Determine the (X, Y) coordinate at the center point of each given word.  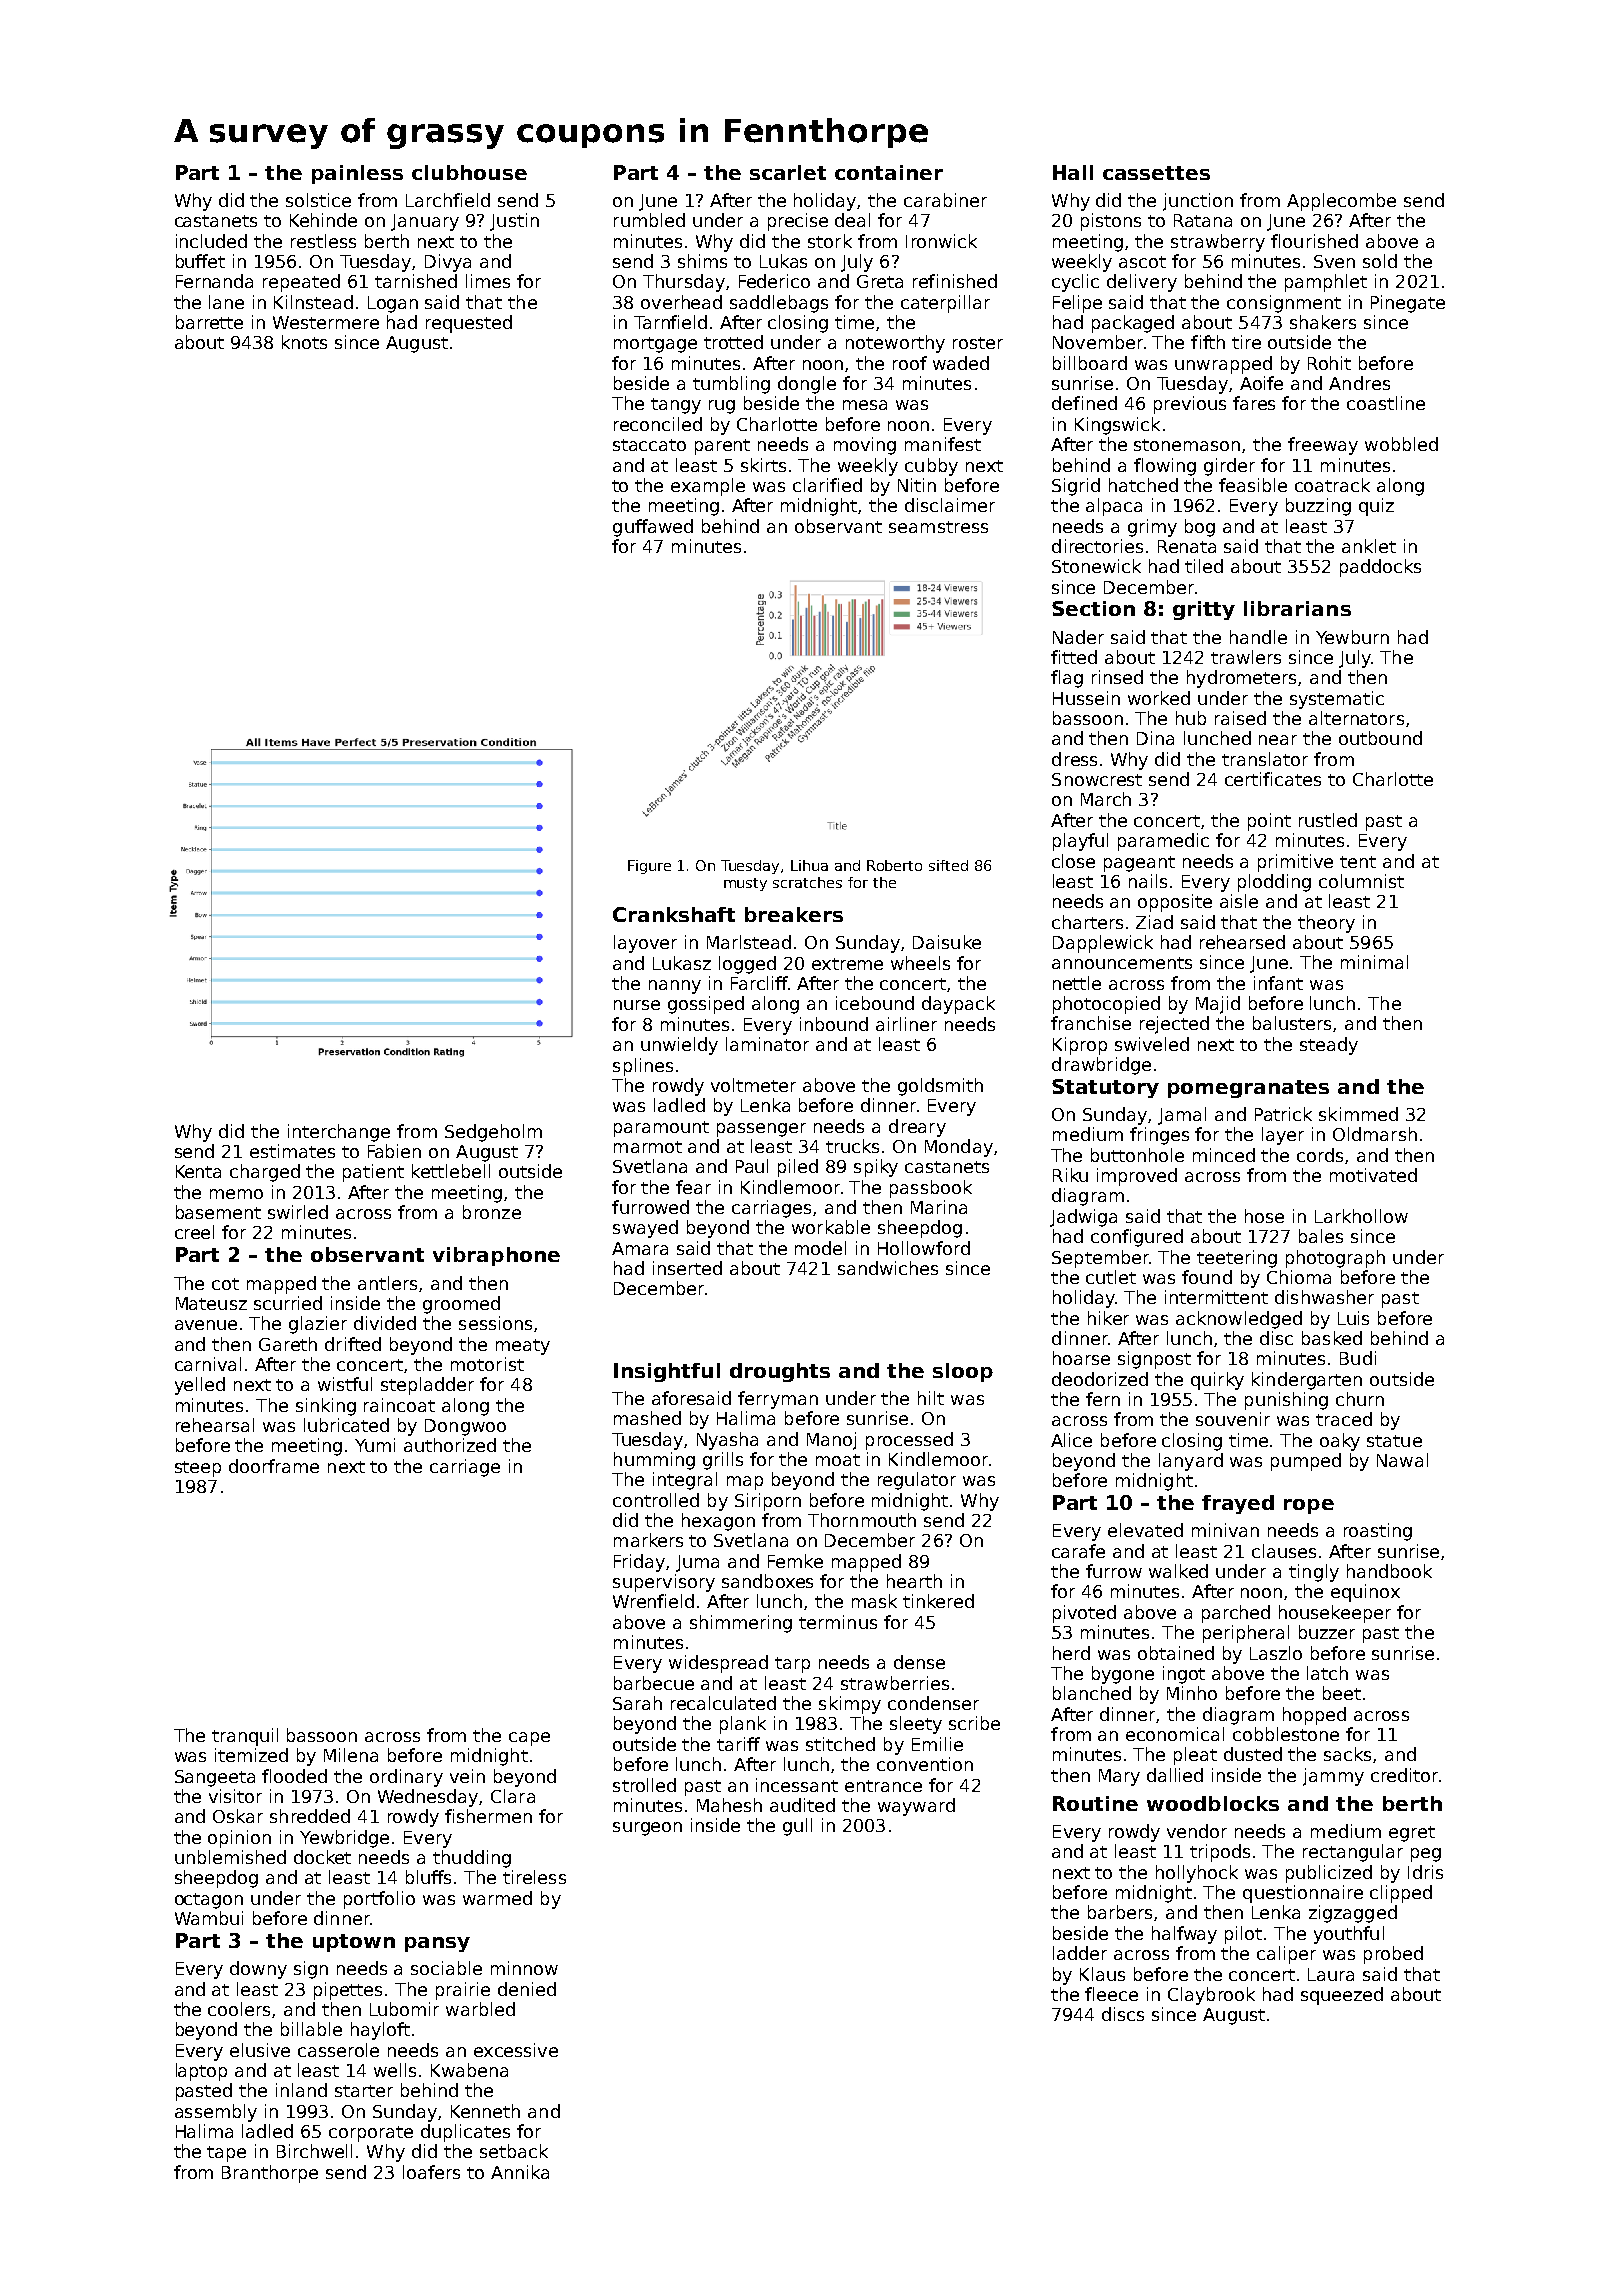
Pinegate (1408, 304)
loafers (431, 2172)
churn (1360, 1399)
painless (357, 174)
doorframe (274, 1466)
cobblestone (1286, 1734)
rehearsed (1242, 942)
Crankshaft (674, 914)
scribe (974, 1723)
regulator (917, 1481)
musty (745, 884)
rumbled (649, 220)
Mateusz (211, 1303)
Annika (520, 2172)
